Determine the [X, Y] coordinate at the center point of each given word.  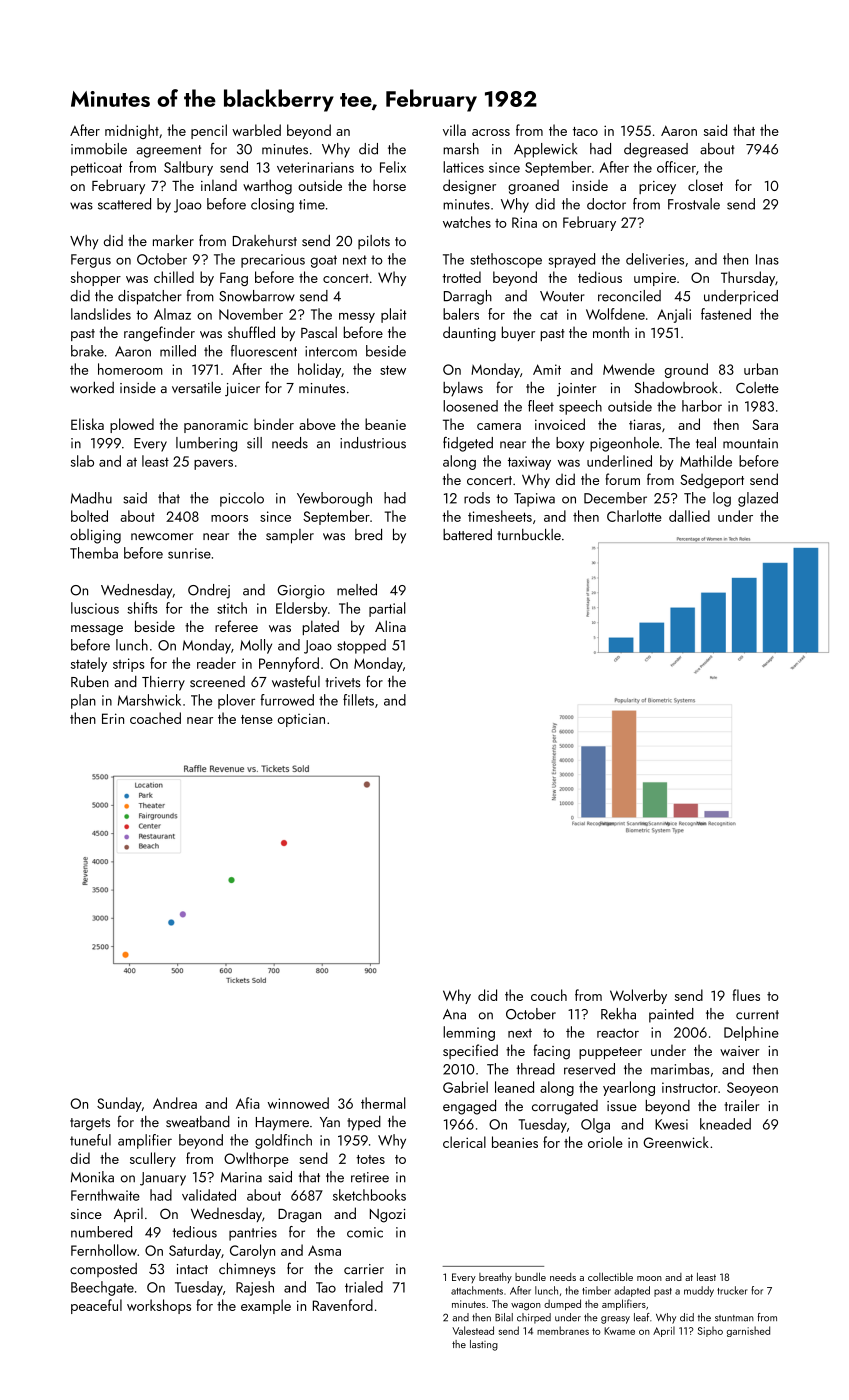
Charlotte [634, 516]
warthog [267, 187]
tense [257, 719]
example [266, 1306]
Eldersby [302, 609]
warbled [256, 130]
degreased [656, 150]
